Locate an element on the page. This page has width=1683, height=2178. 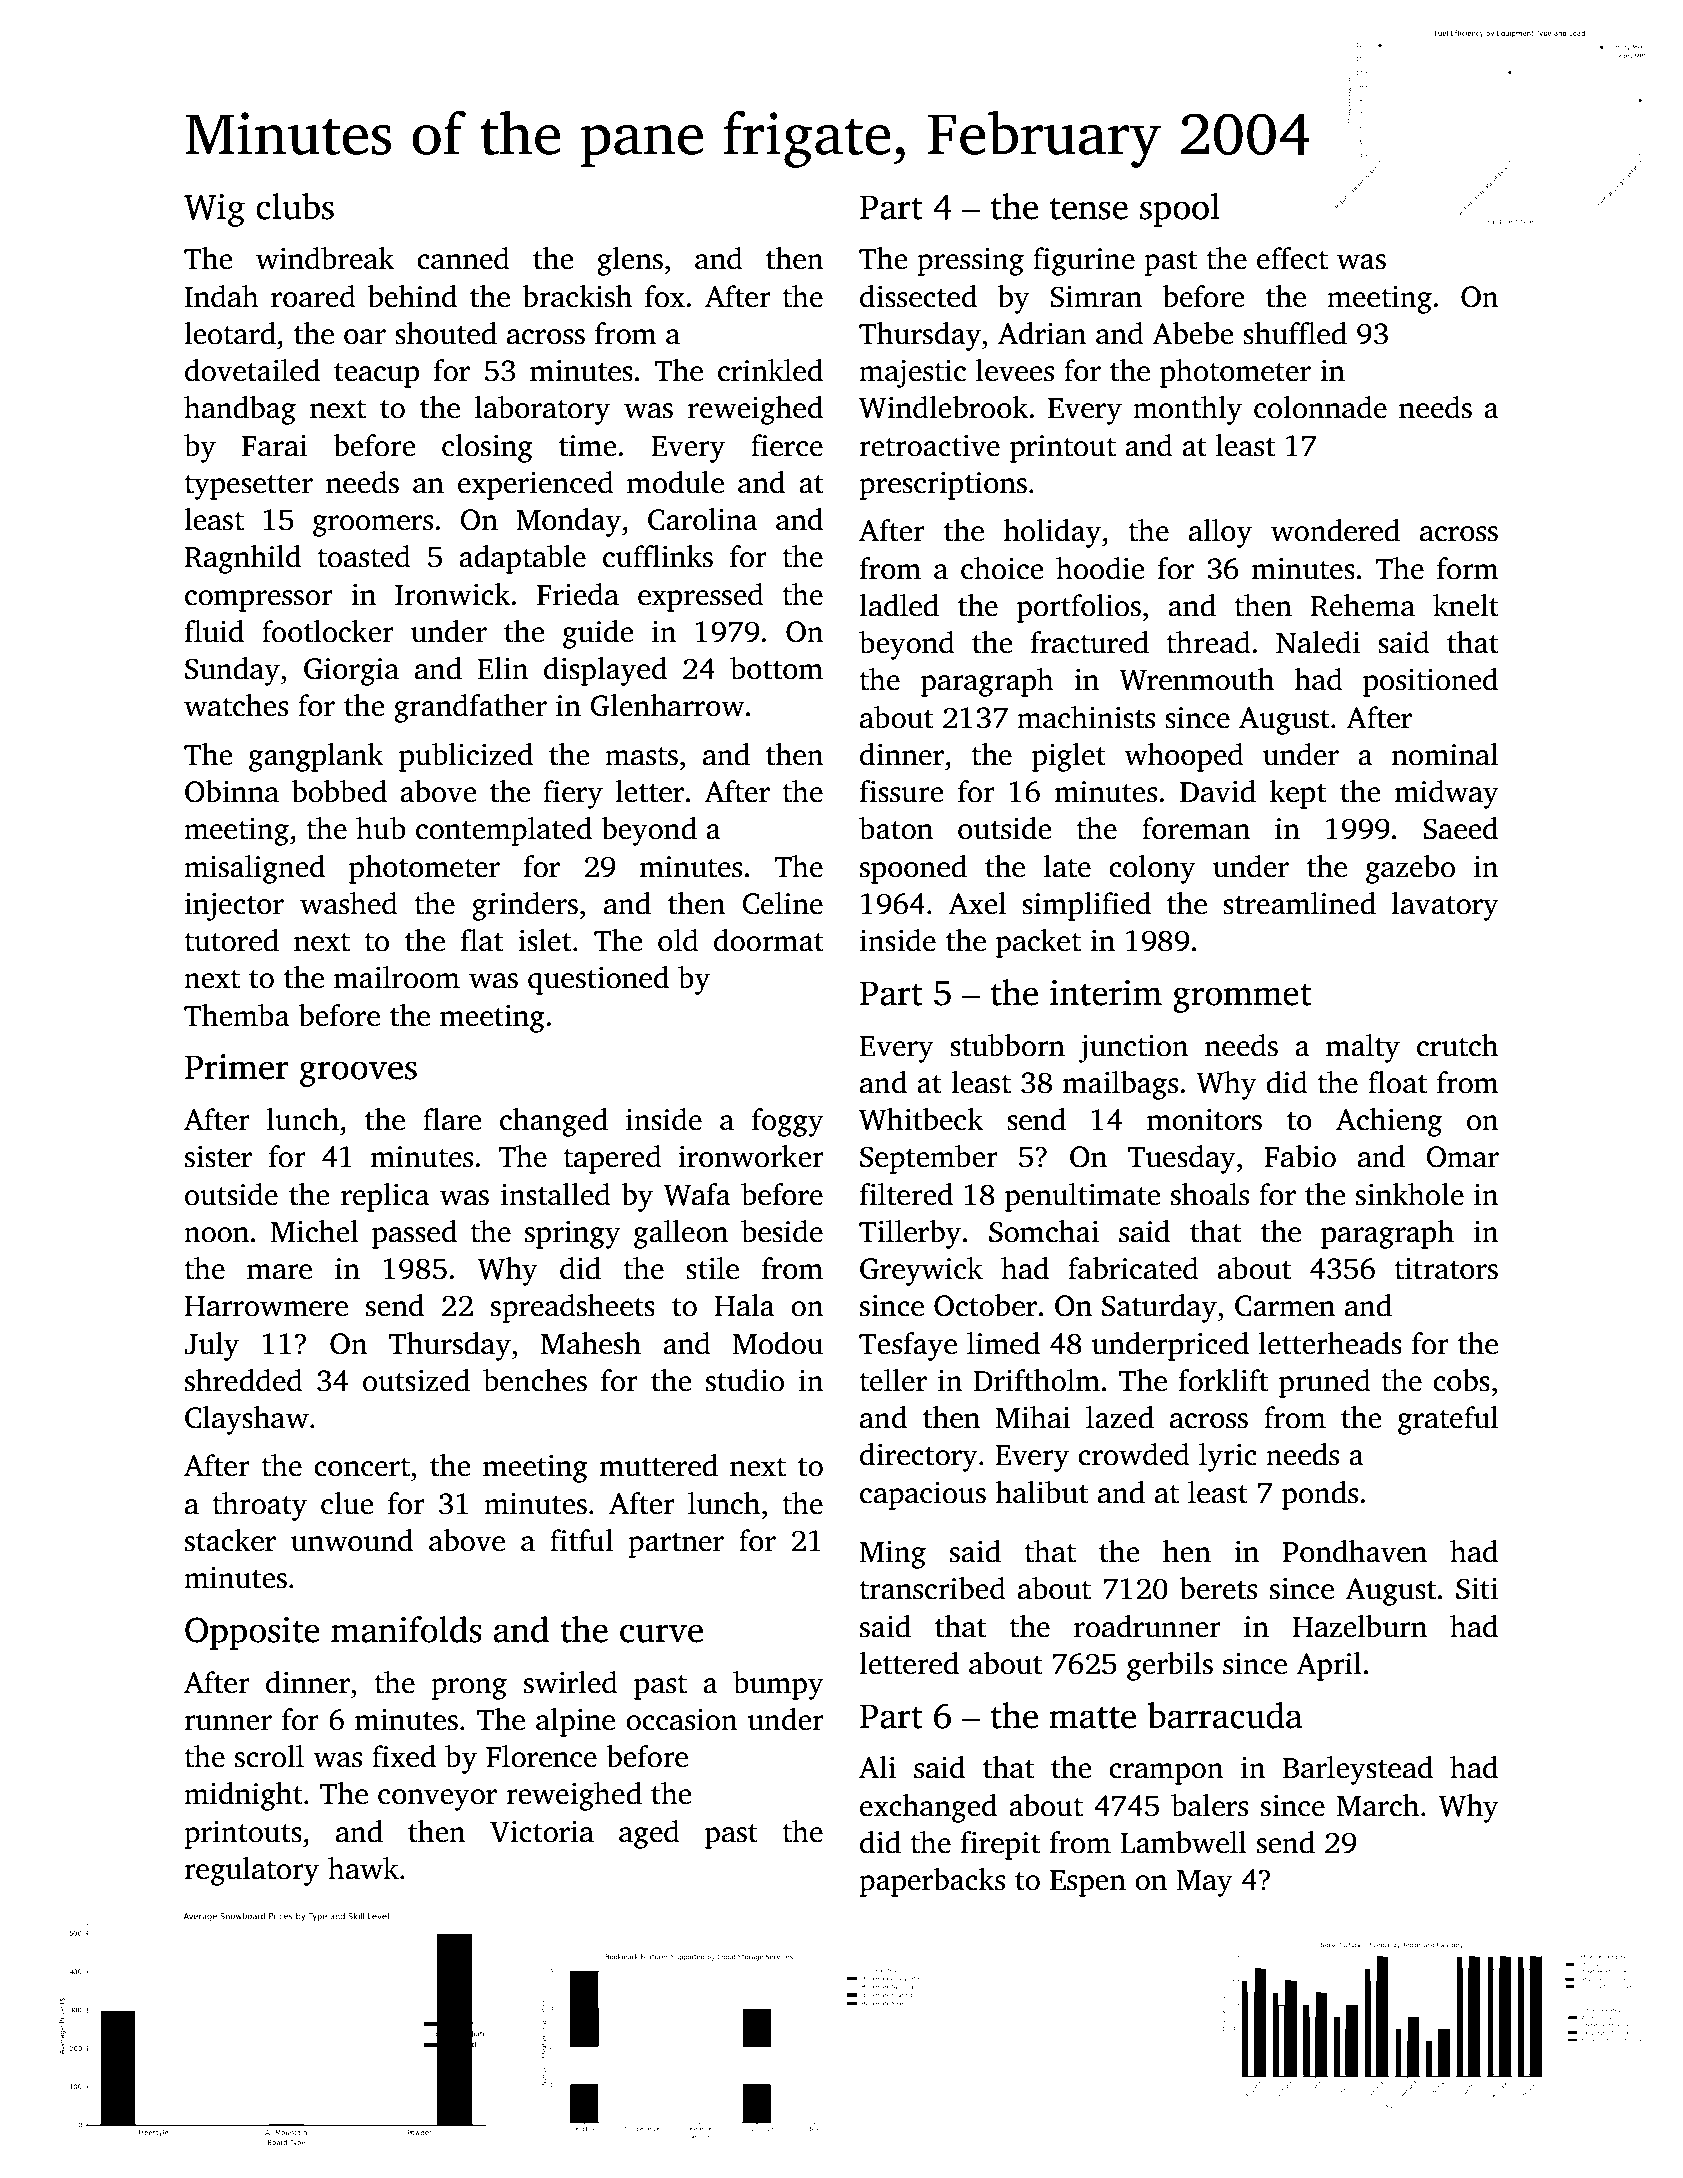
shuffled is located at coordinates (1295, 333).
